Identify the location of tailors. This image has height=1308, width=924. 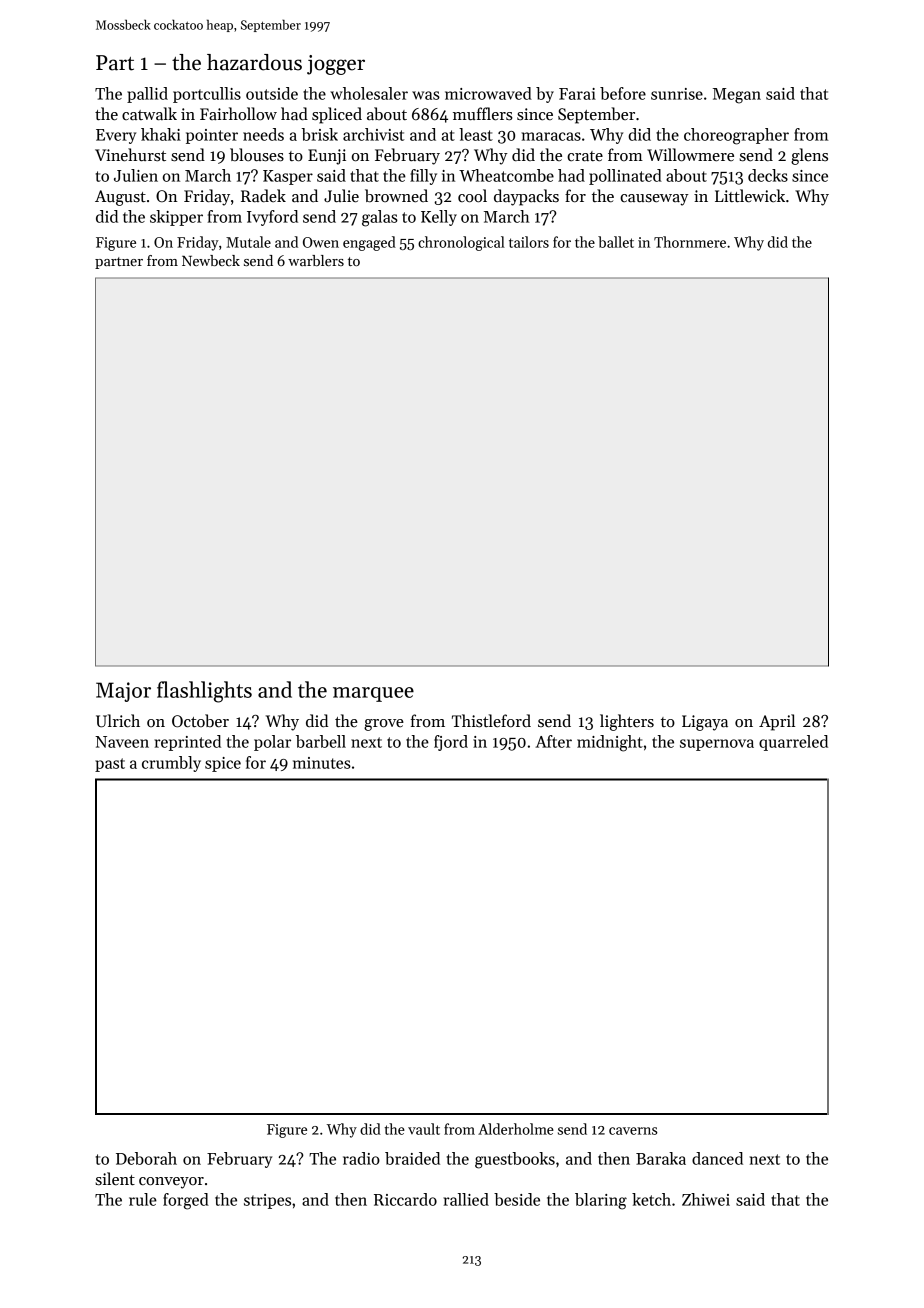
(529, 242).
